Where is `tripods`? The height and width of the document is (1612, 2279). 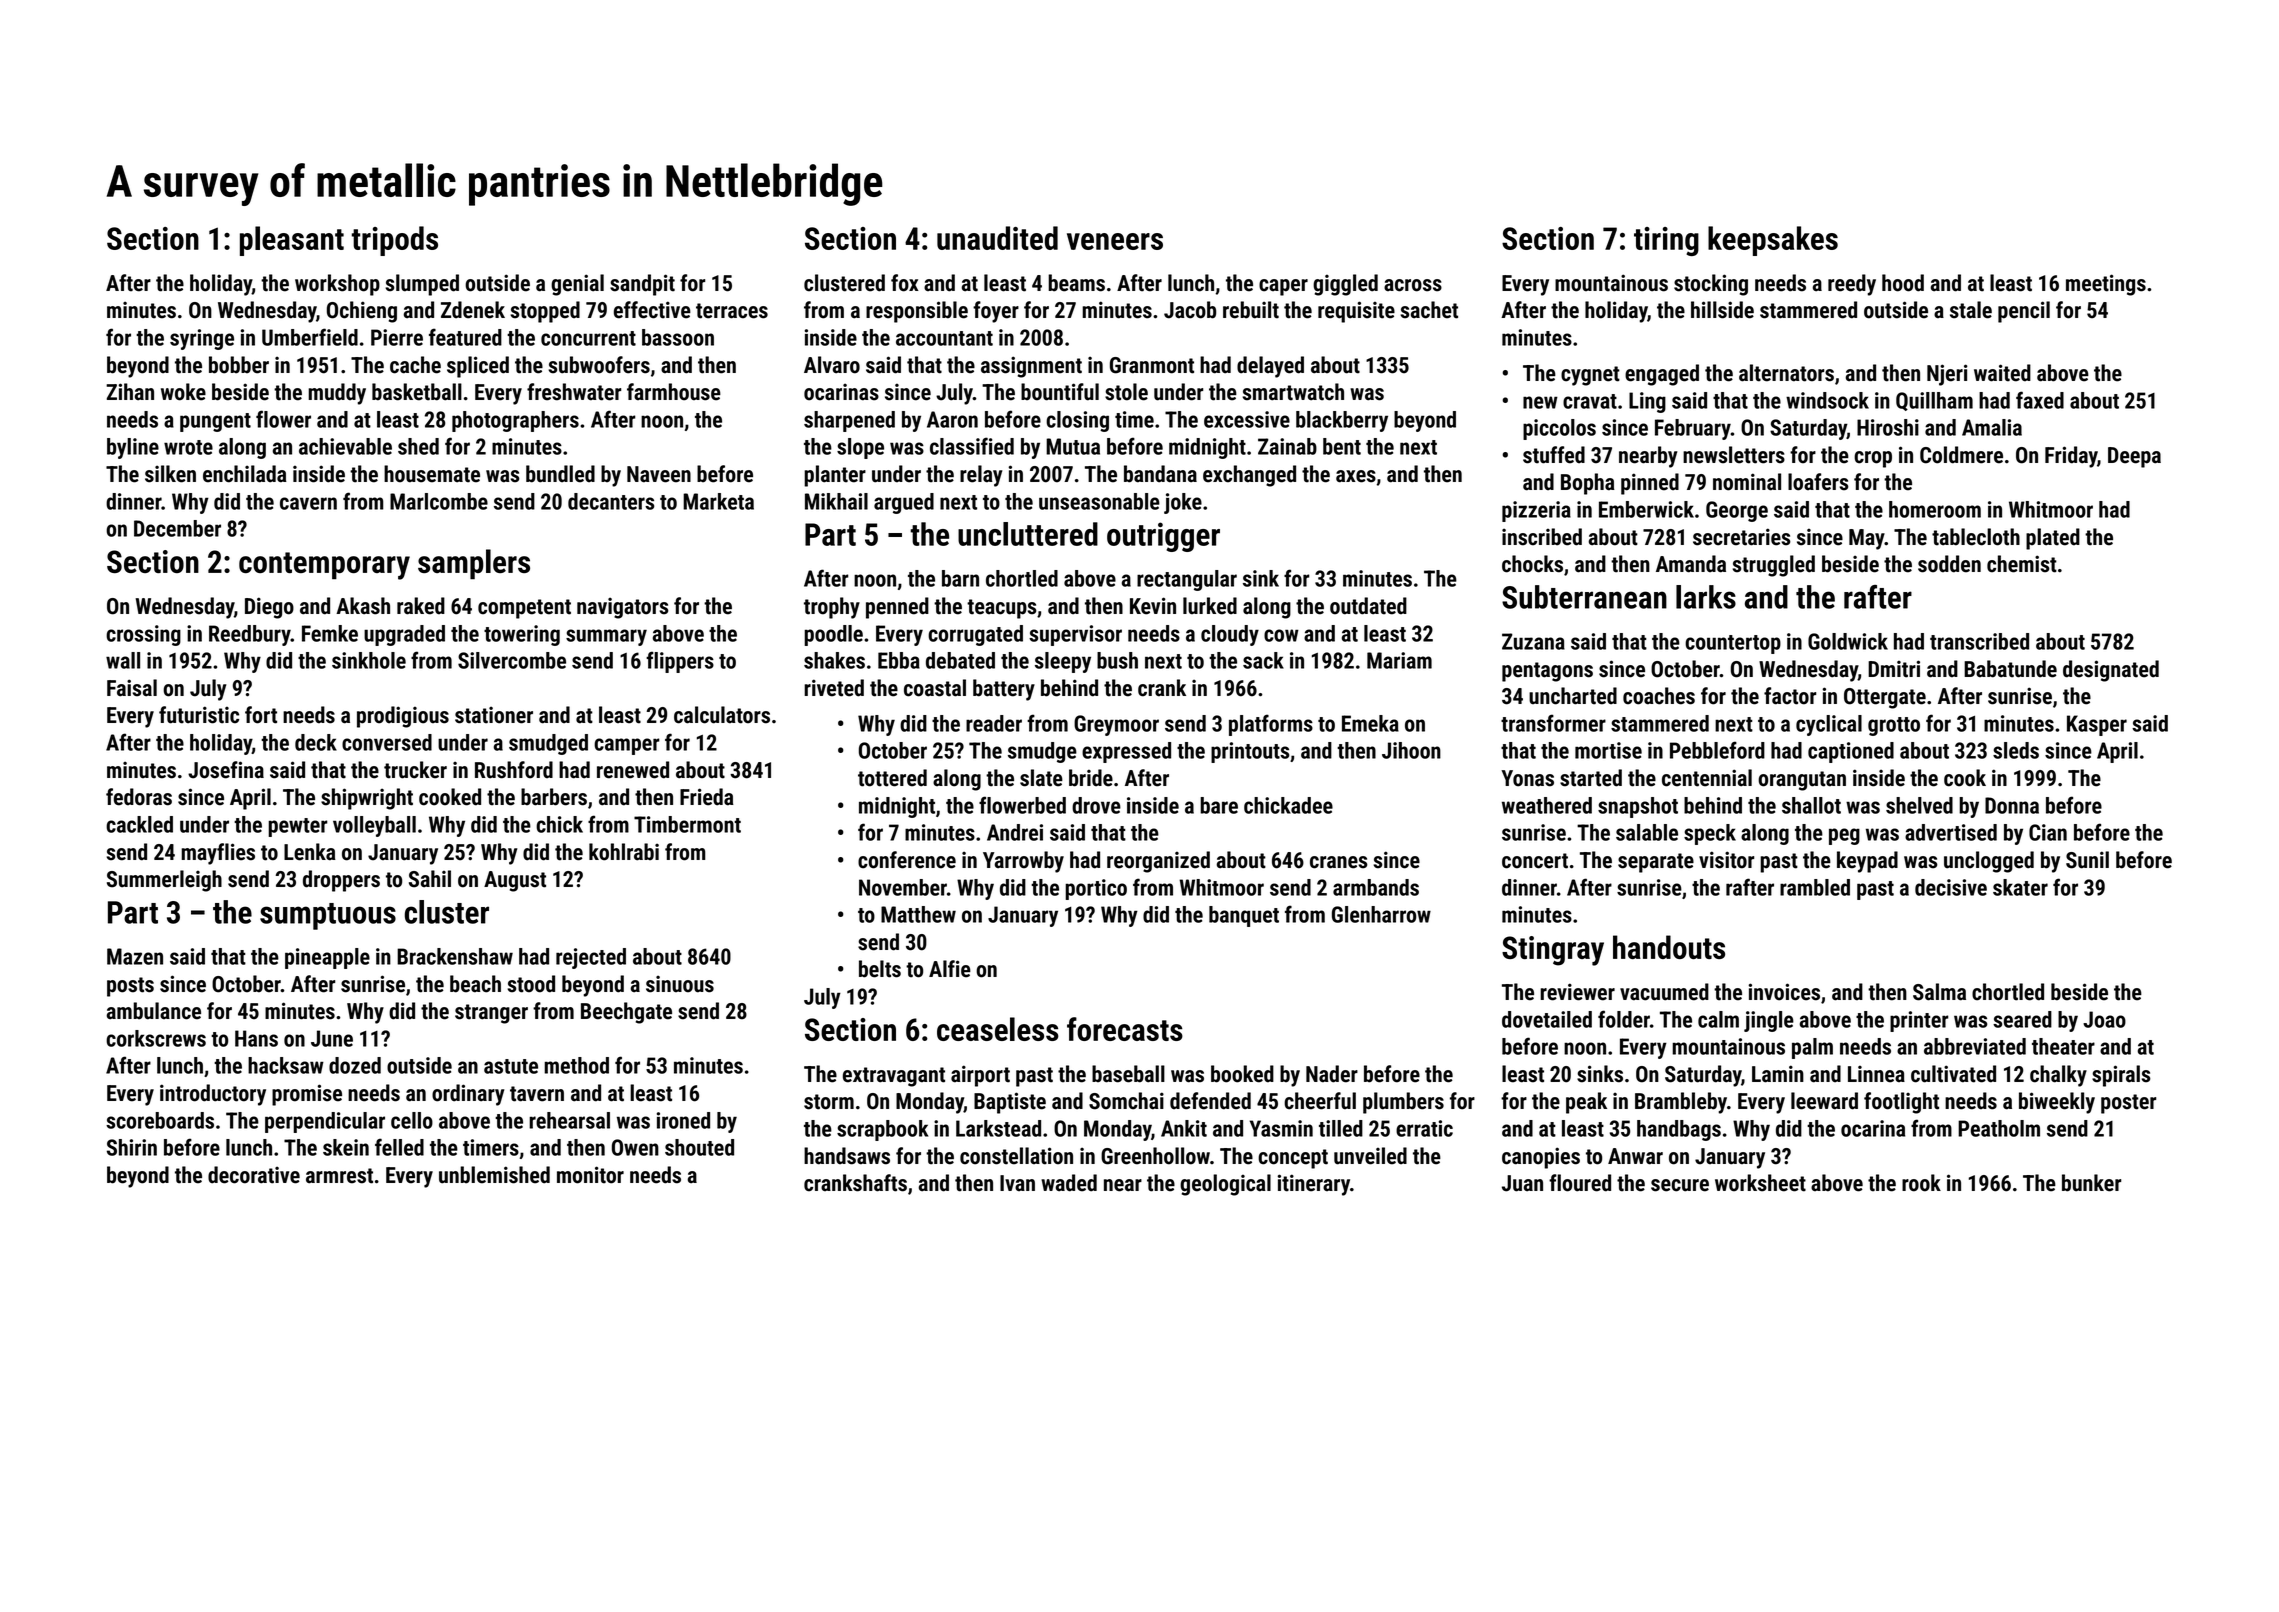 tripods is located at coordinates (395, 241).
